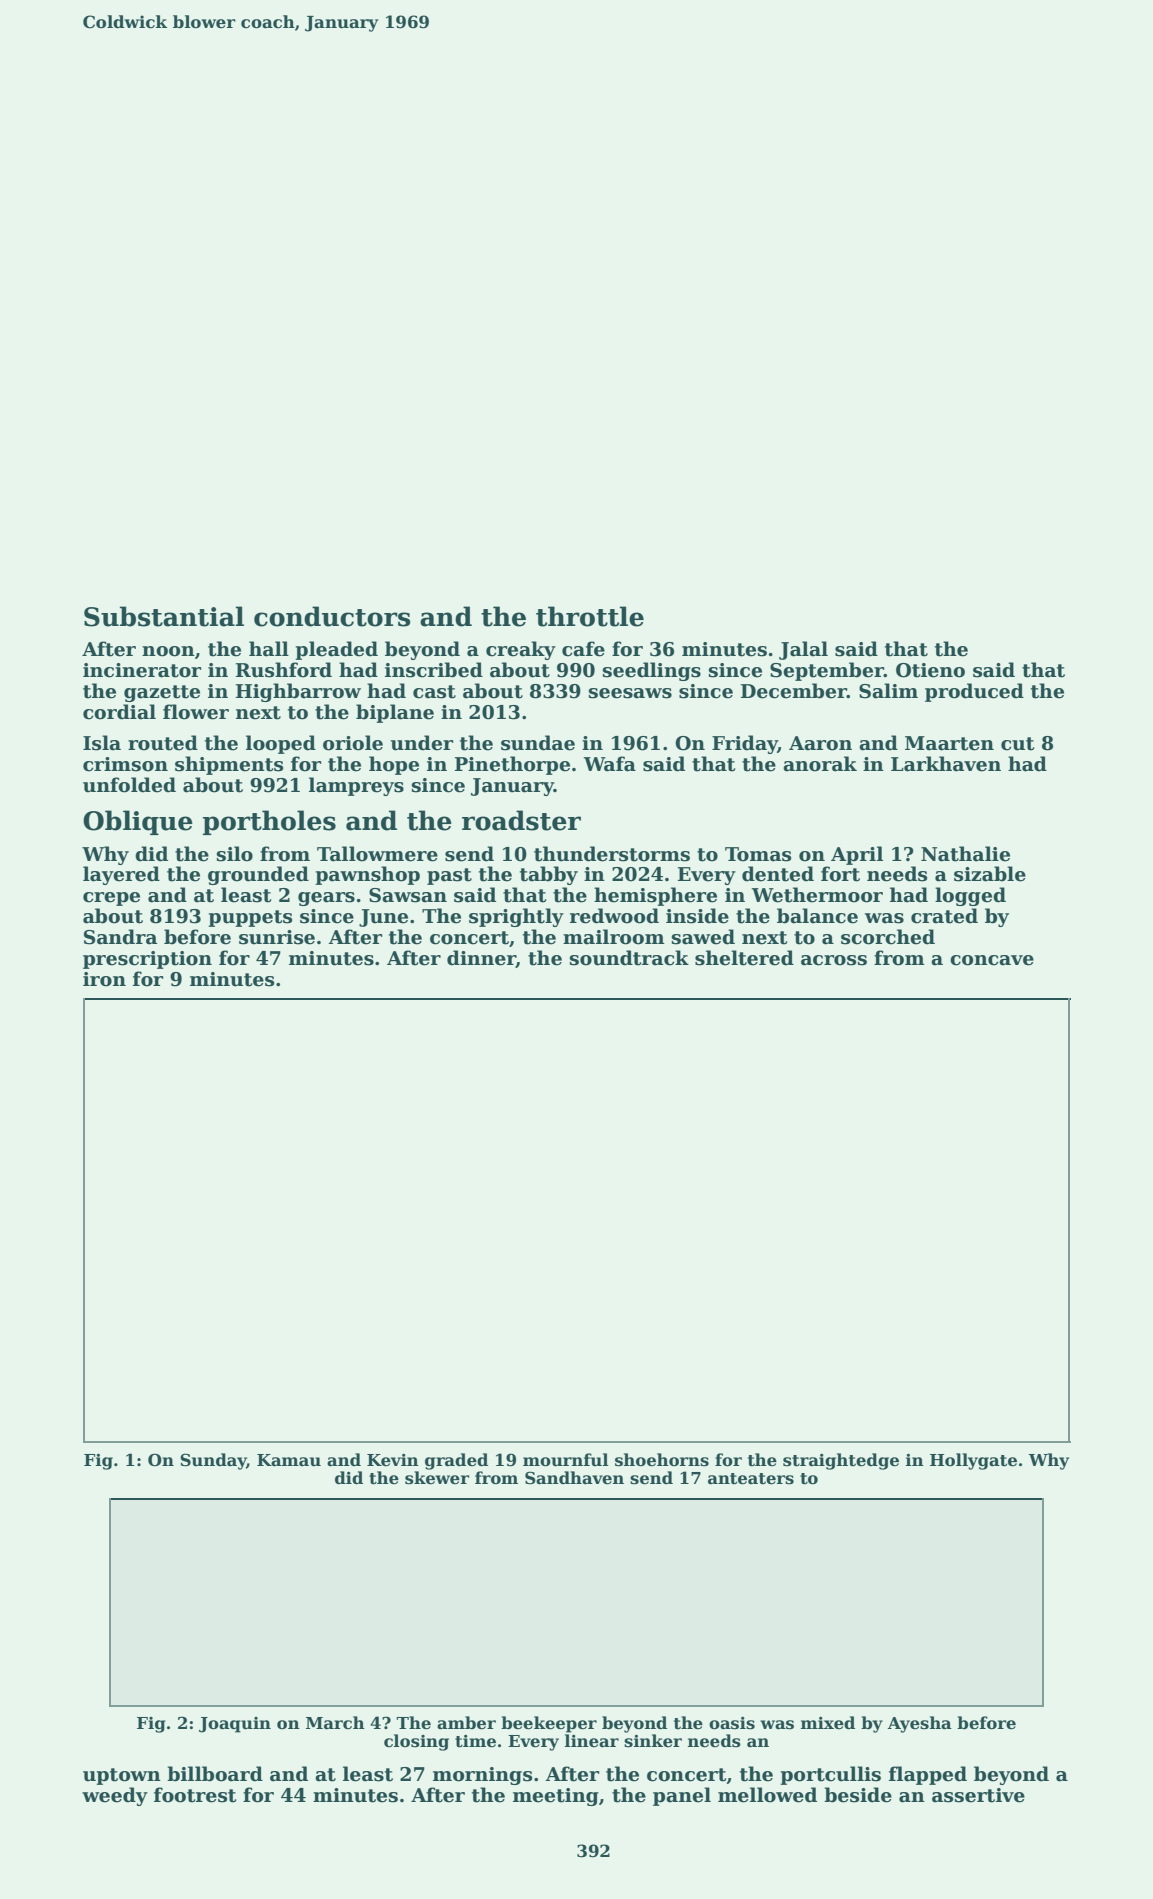 Image resolution: width=1153 pixels, height=1899 pixels. What do you see at coordinates (974, 692) in the screenshot?
I see `produced` at bounding box center [974, 692].
